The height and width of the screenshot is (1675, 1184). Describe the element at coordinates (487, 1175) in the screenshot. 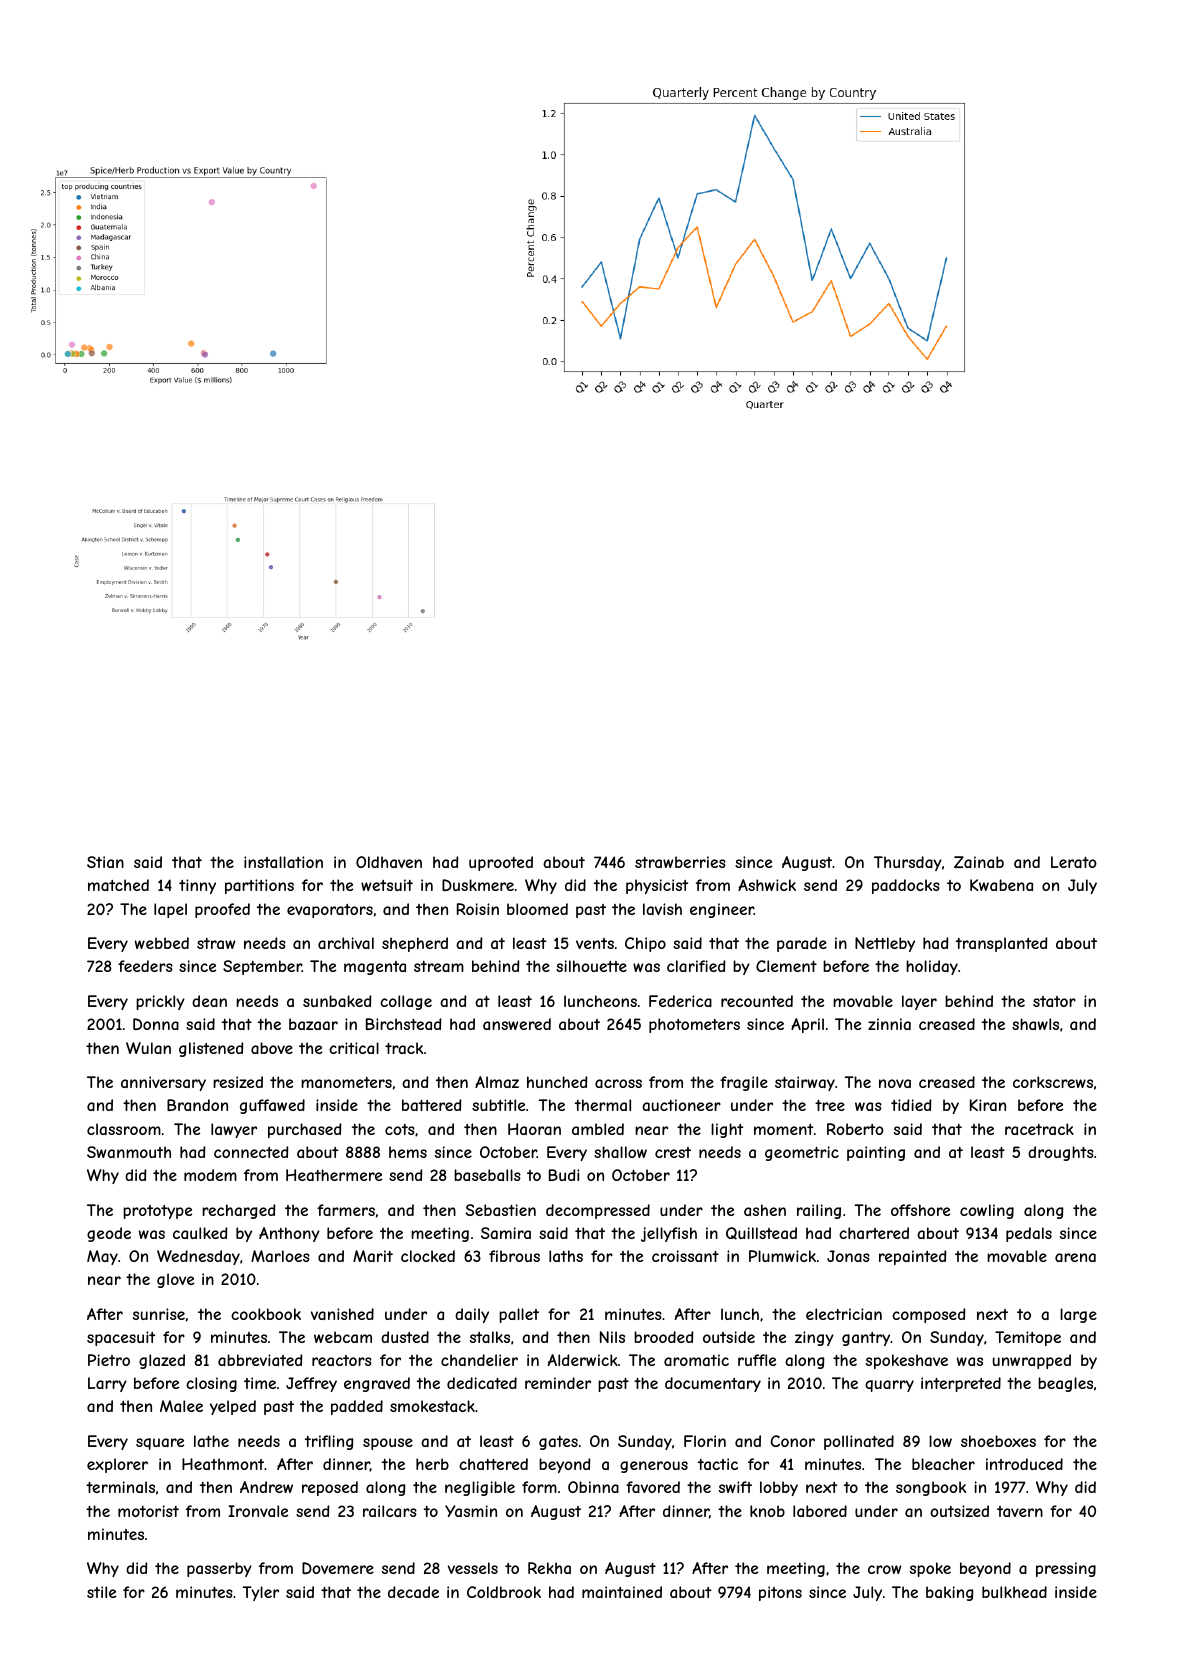

I see `baseballs` at that location.
